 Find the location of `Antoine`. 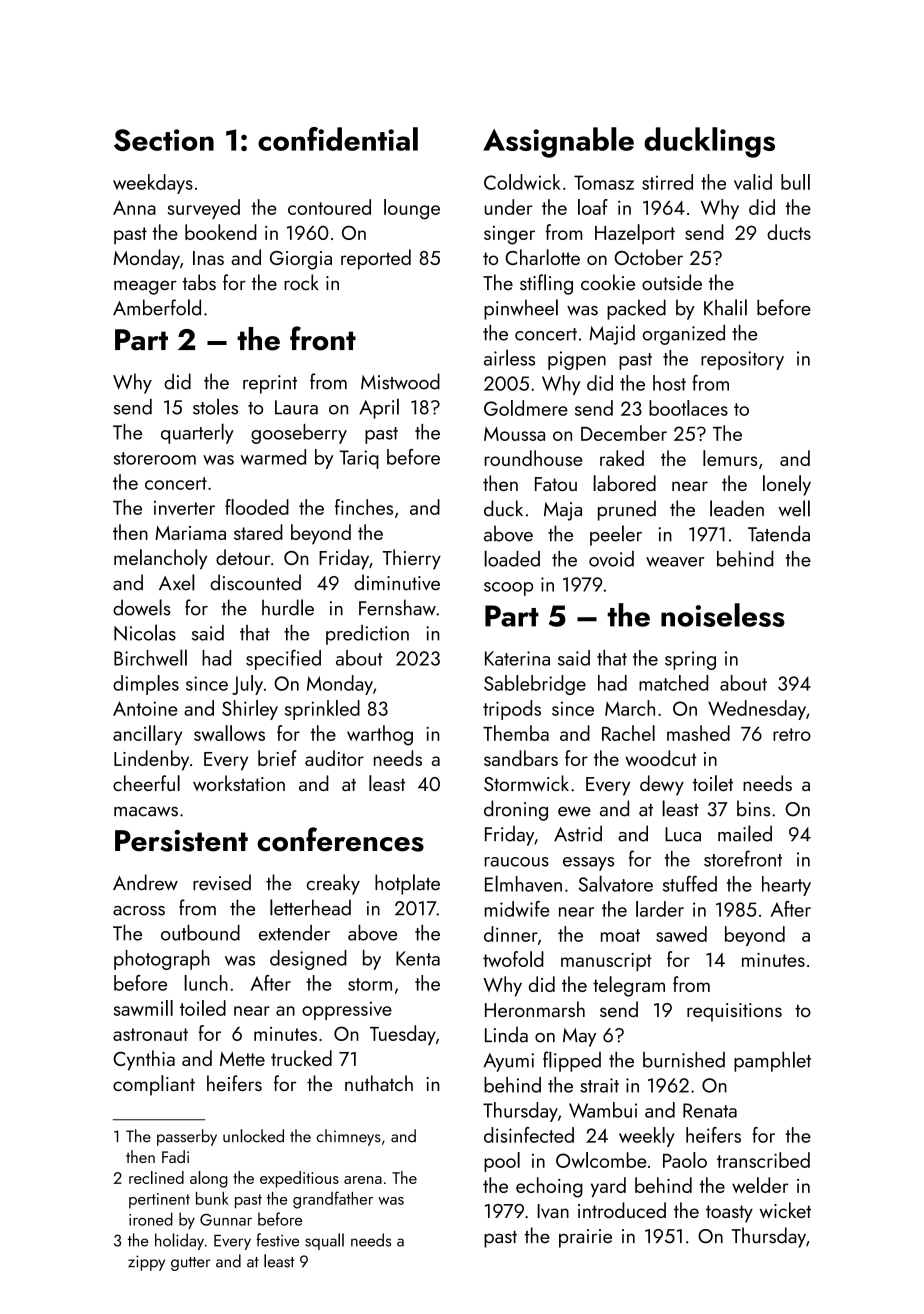

Antoine is located at coordinates (145, 708).
